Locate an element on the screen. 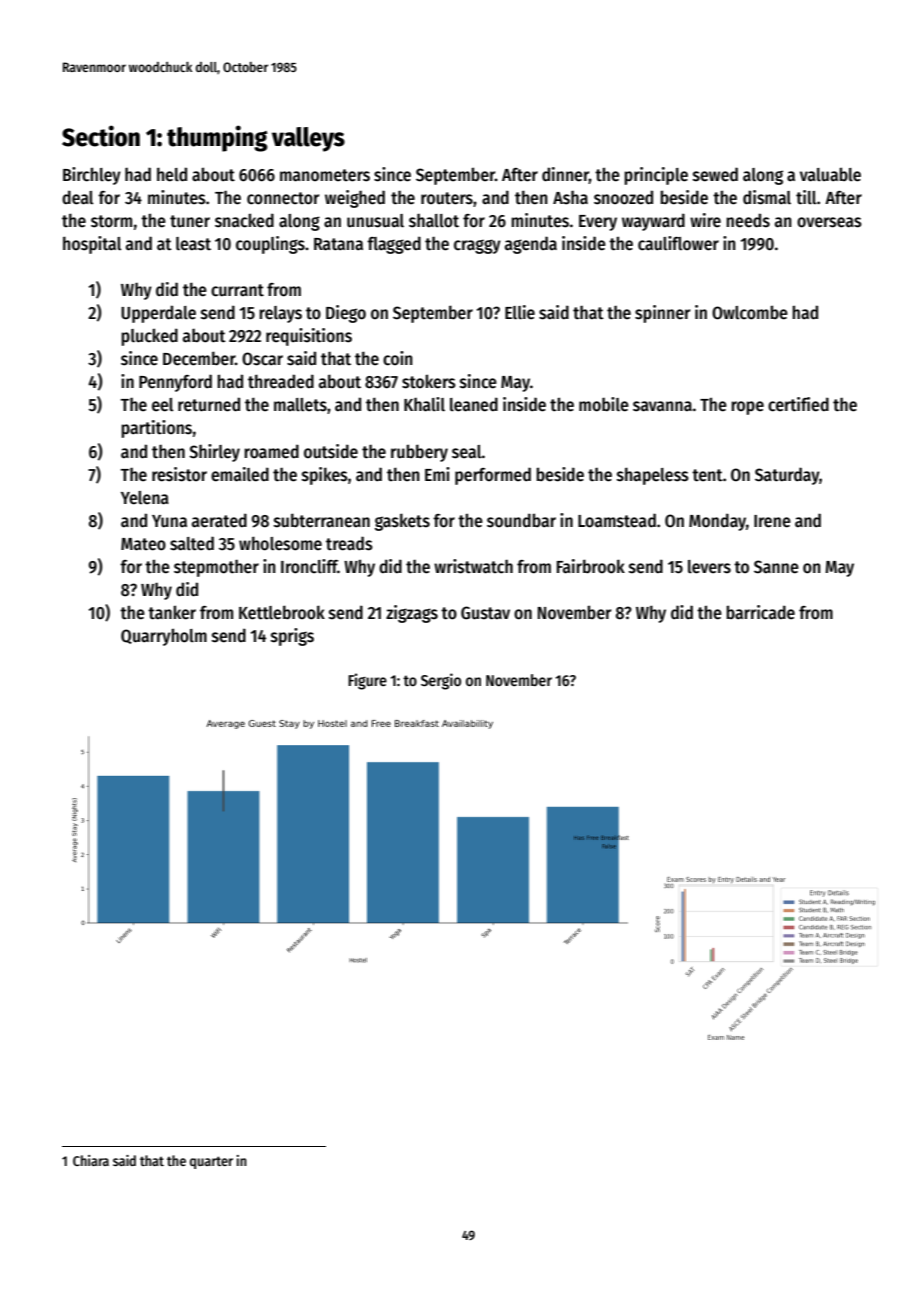 The image size is (924, 1314). flagged is located at coordinates (394, 245).
